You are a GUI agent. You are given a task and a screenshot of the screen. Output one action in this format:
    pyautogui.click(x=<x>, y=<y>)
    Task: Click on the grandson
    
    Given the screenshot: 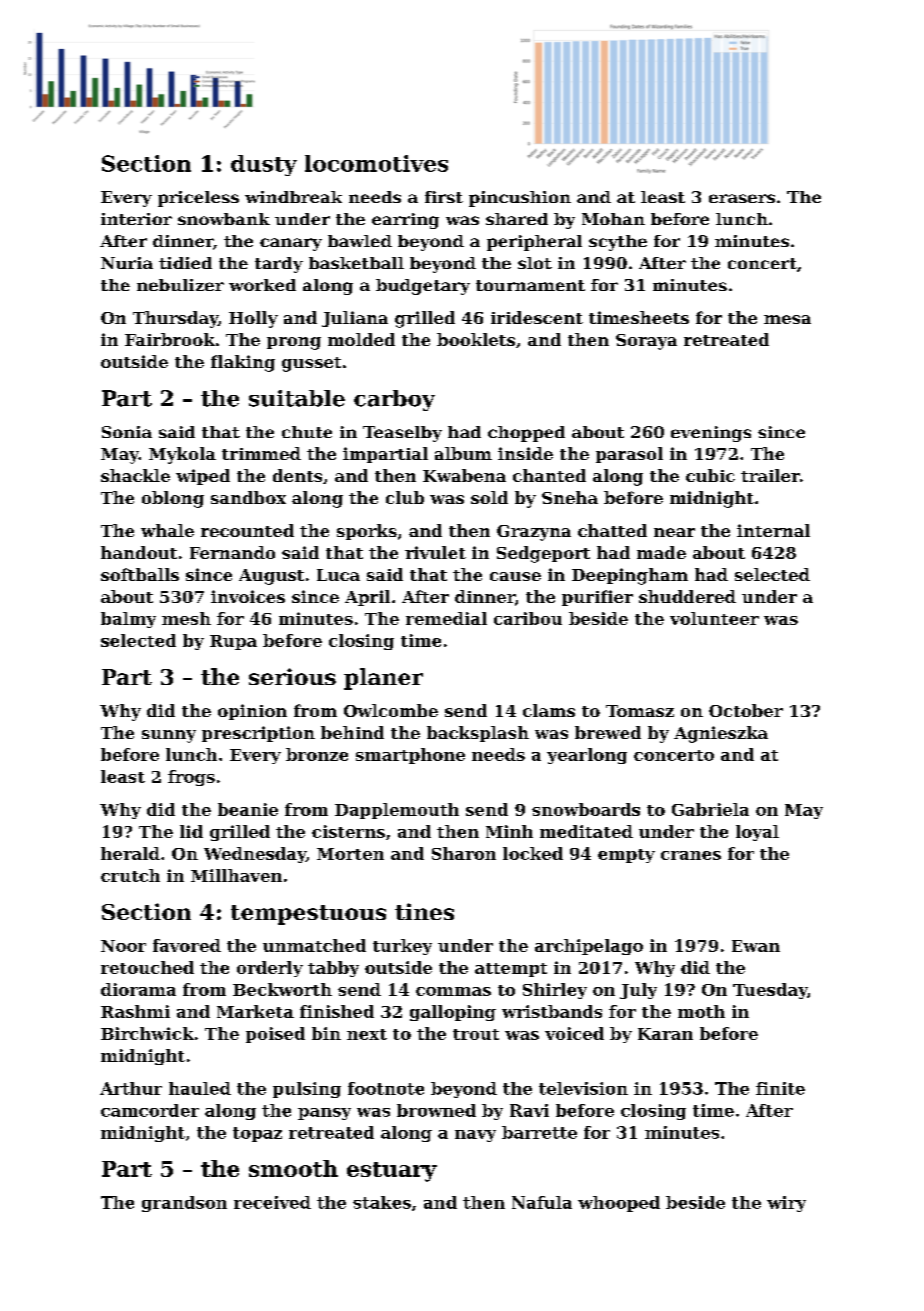 What is the action you would take?
    pyautogui.click(x=184, y=1204)
